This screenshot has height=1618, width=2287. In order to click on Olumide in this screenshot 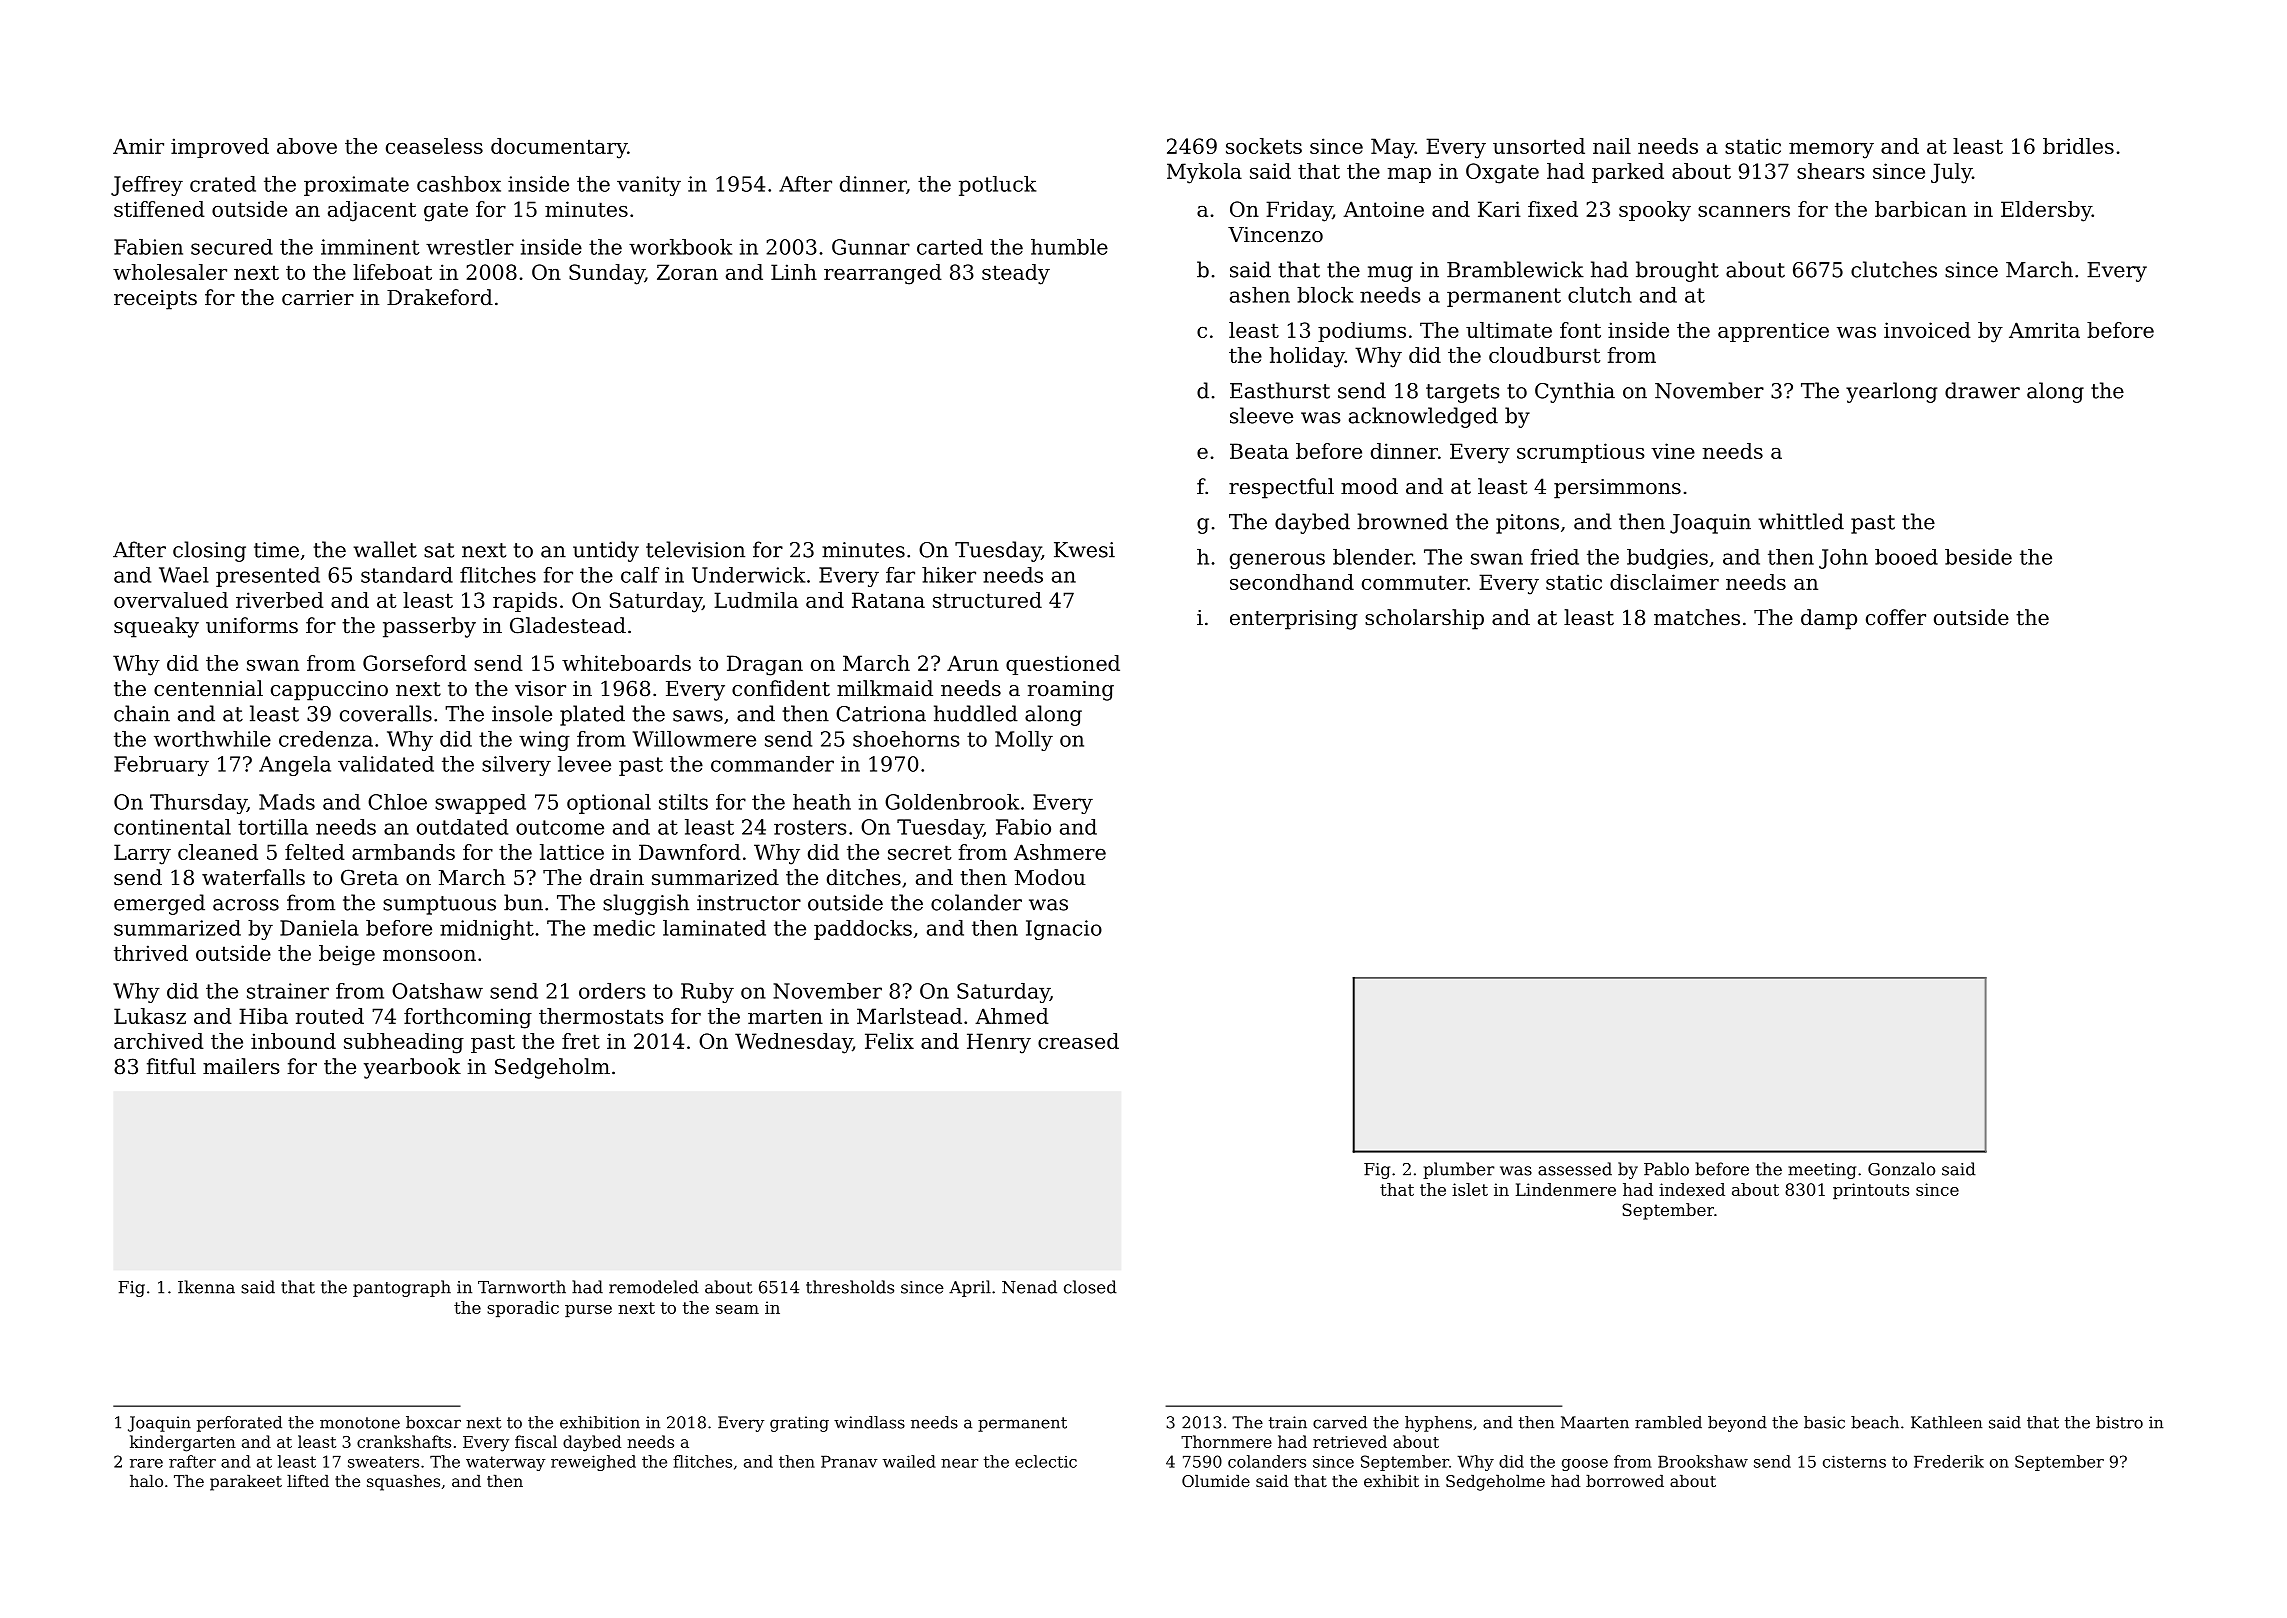, I will do `click(1216, 1481)`.
